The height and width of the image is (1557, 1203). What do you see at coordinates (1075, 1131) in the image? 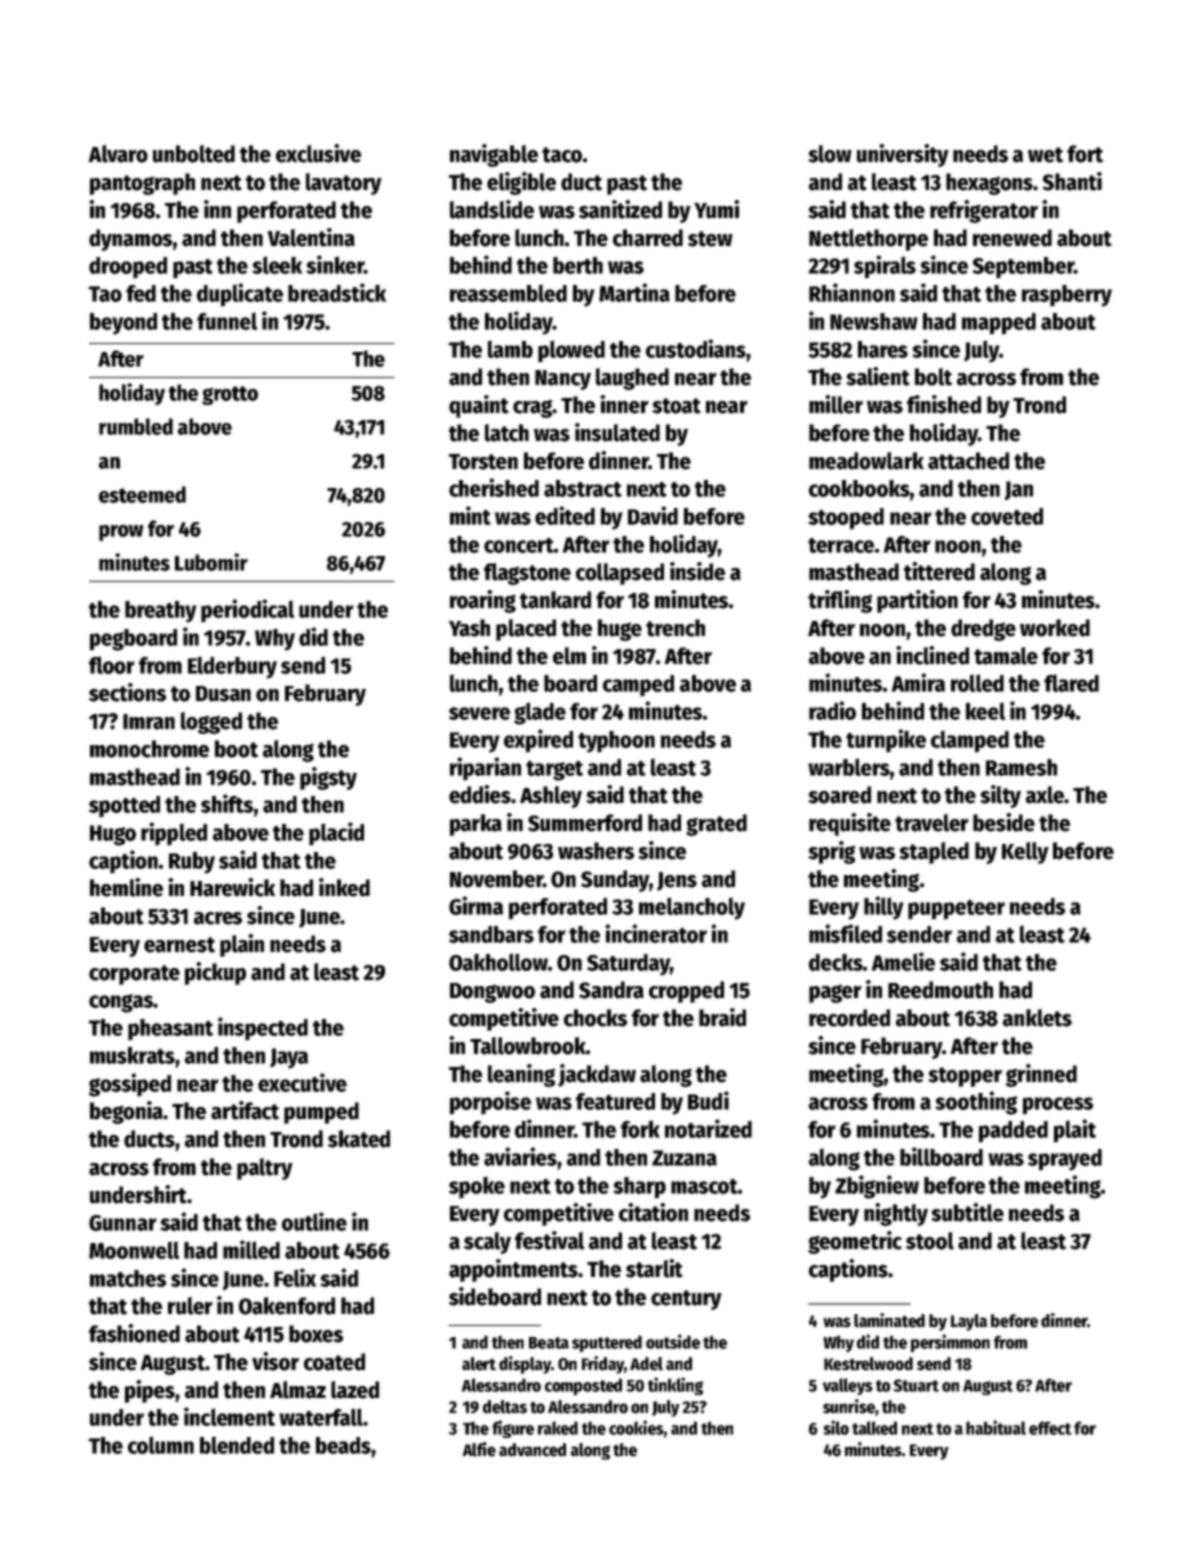
I see `plait` at bounding box center [1075, 1131].
